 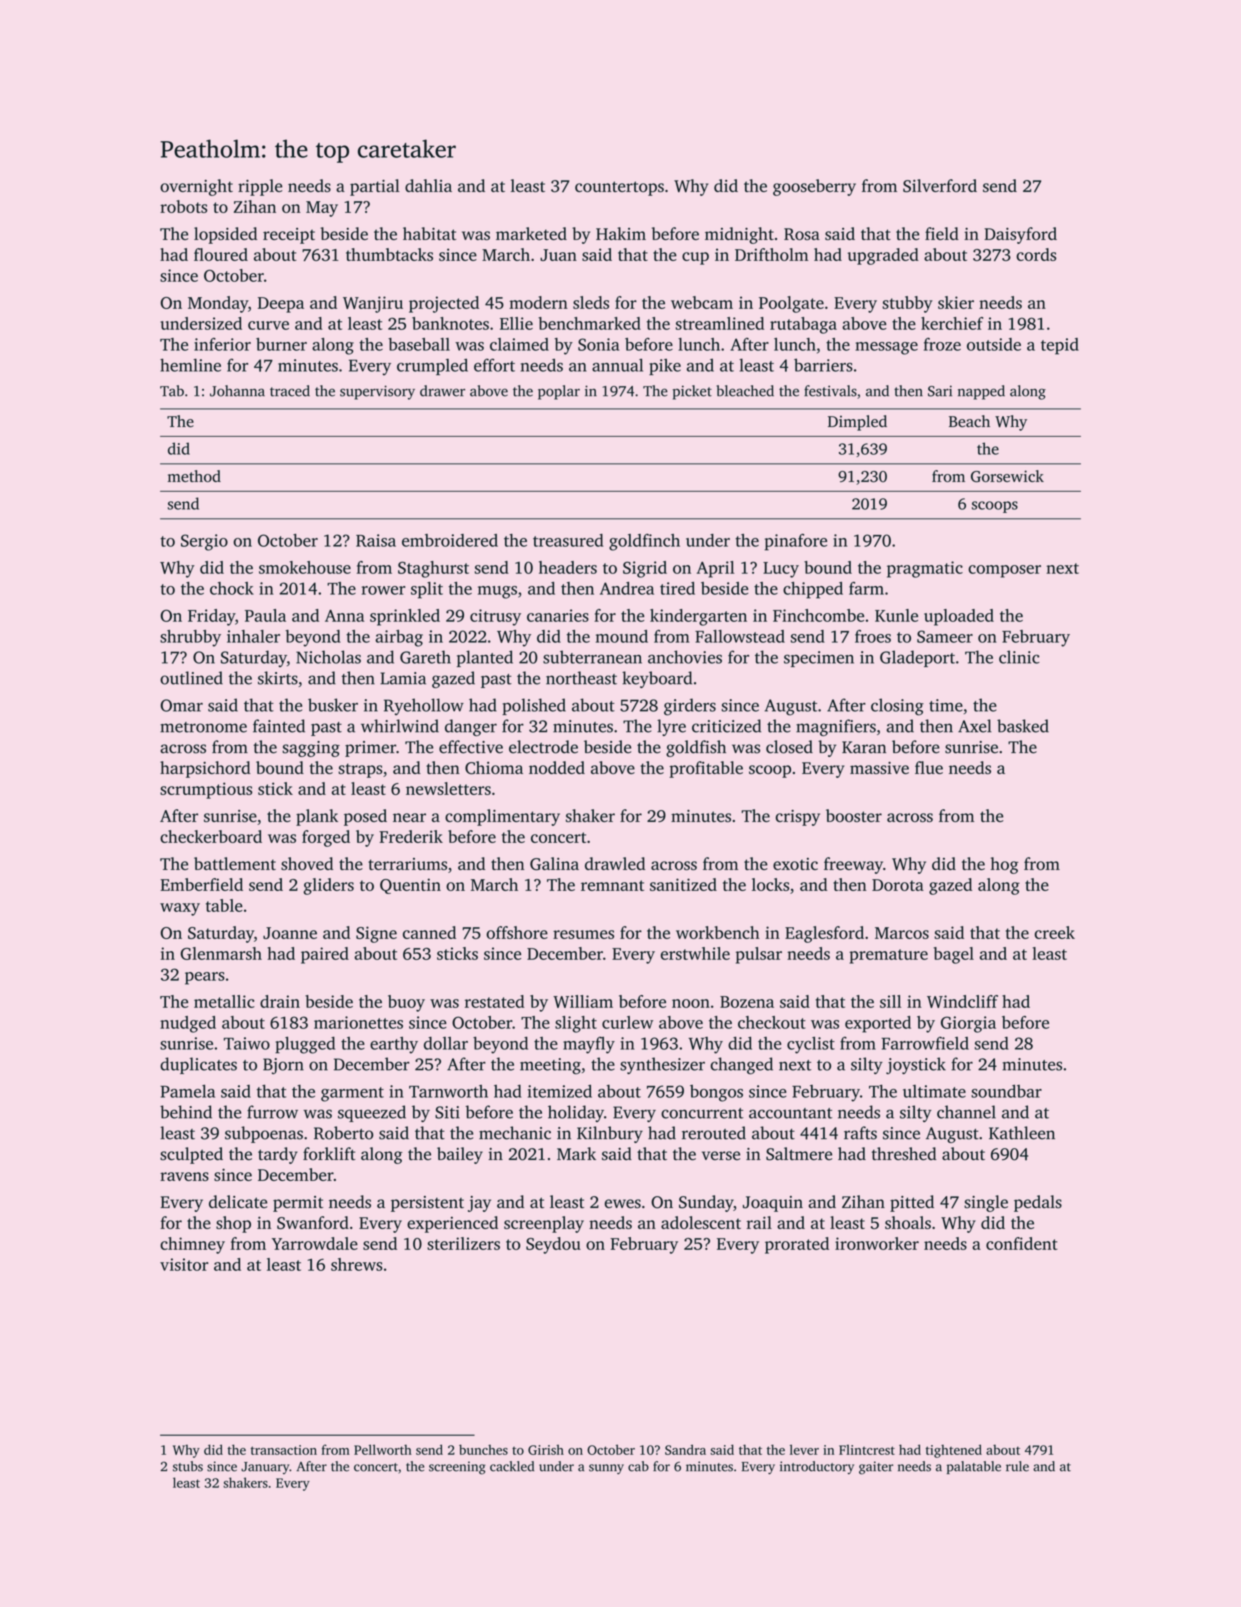 I want to click on Sandra, so click(x=685, y=1449).
